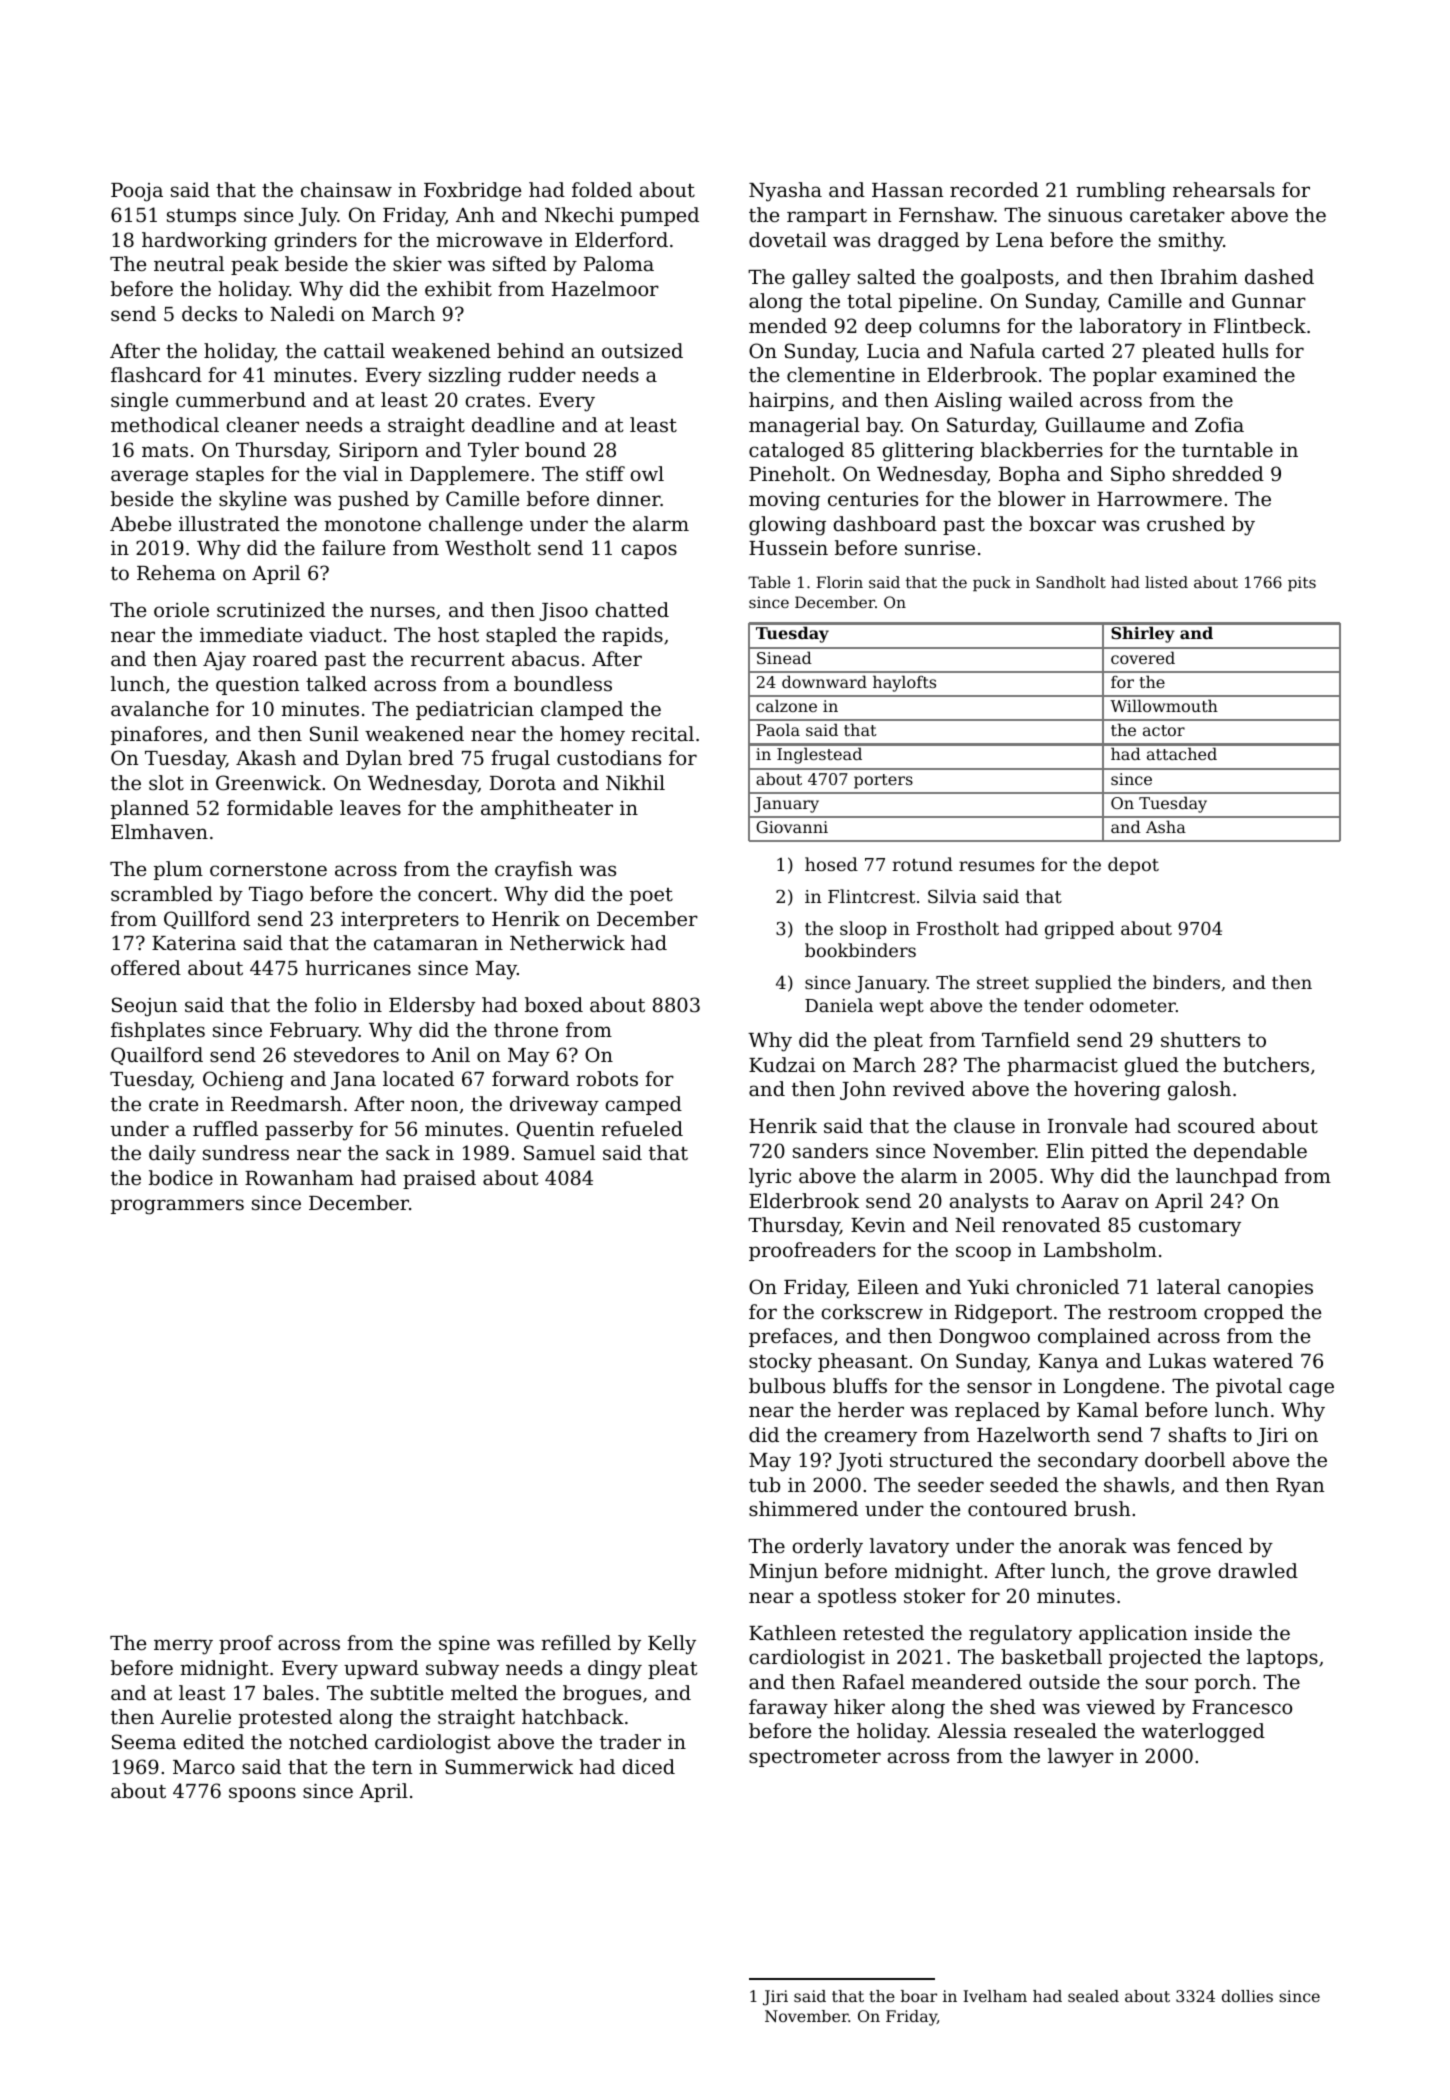 This screenshot has width=1450, height=2100. I want to click on gripped, so click(1079, 930).
